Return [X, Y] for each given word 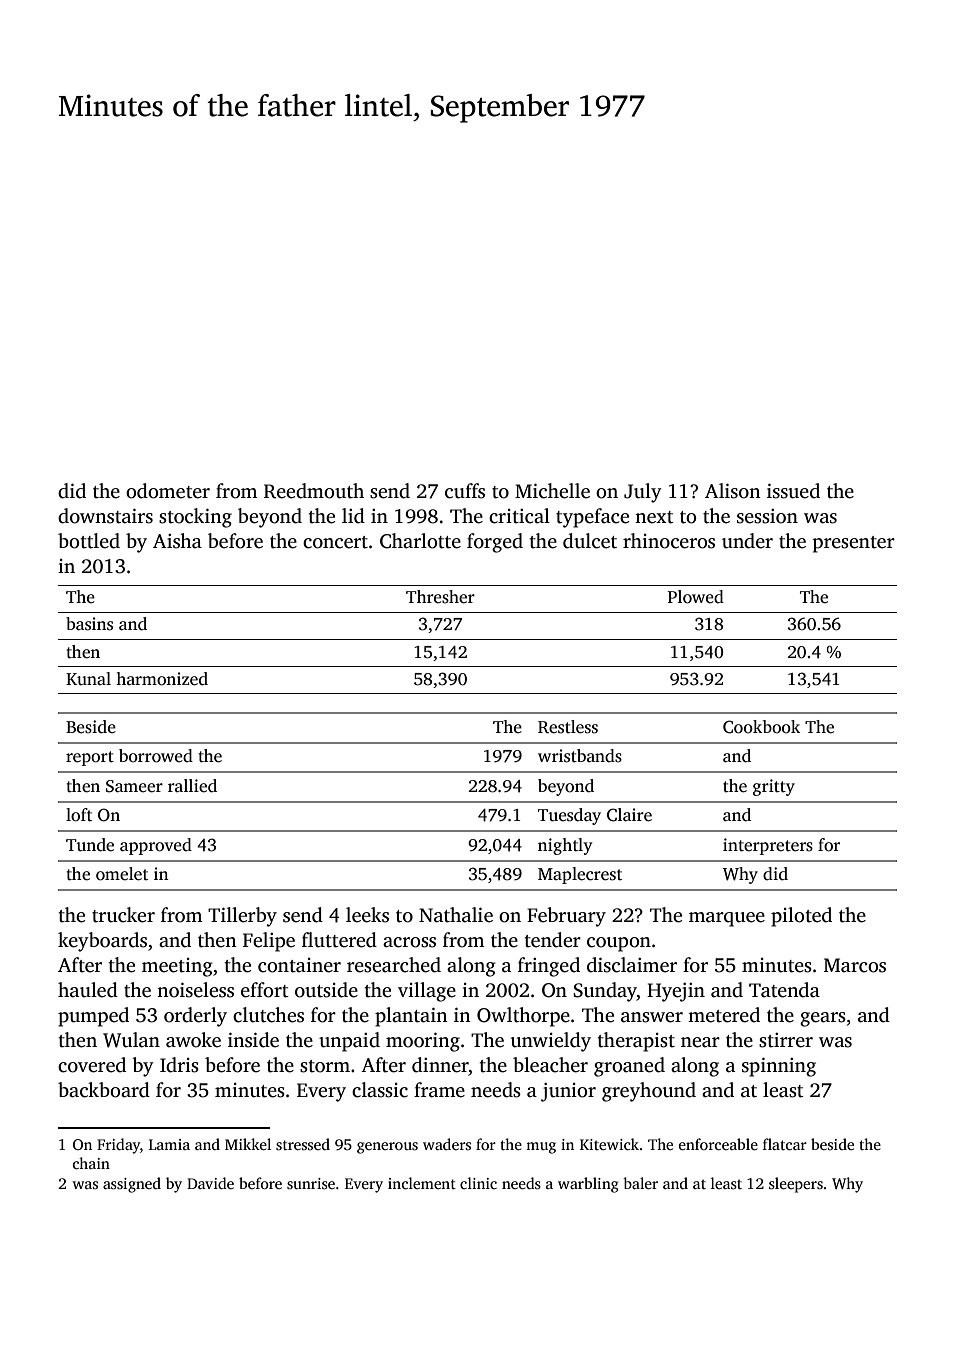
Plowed [696, 597]
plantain [411, 1017]
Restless [568, 727]
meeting [177, 967]
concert [335, 542]
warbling [588, 1185]
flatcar [785, 1144]
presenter [854, 544]
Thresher [440, 597]
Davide [210, 1183]
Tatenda [784, 990]
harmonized [162, 679]
